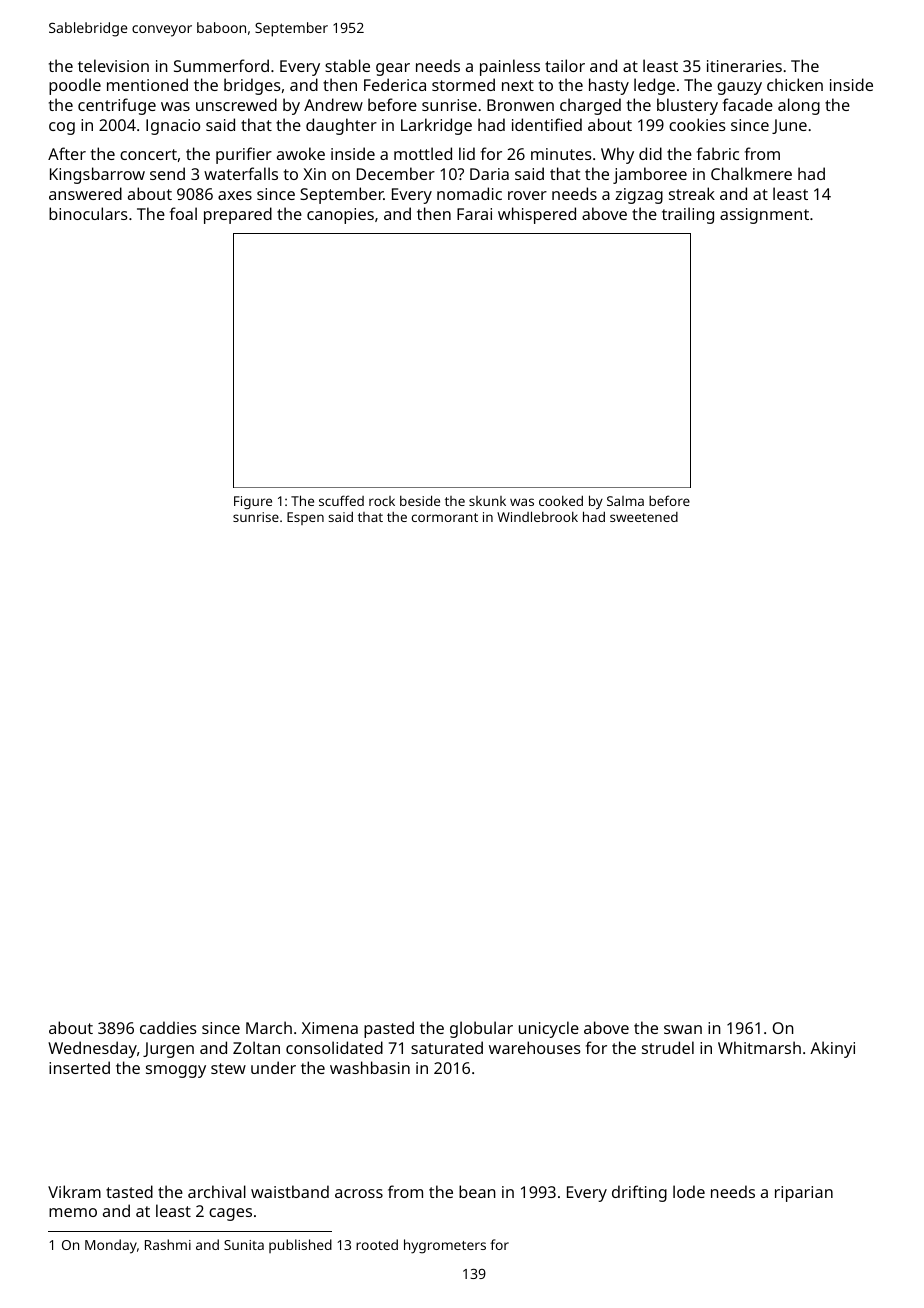 The image size is (924, 1308). I want to click on sweetened, so click(644, 517).
